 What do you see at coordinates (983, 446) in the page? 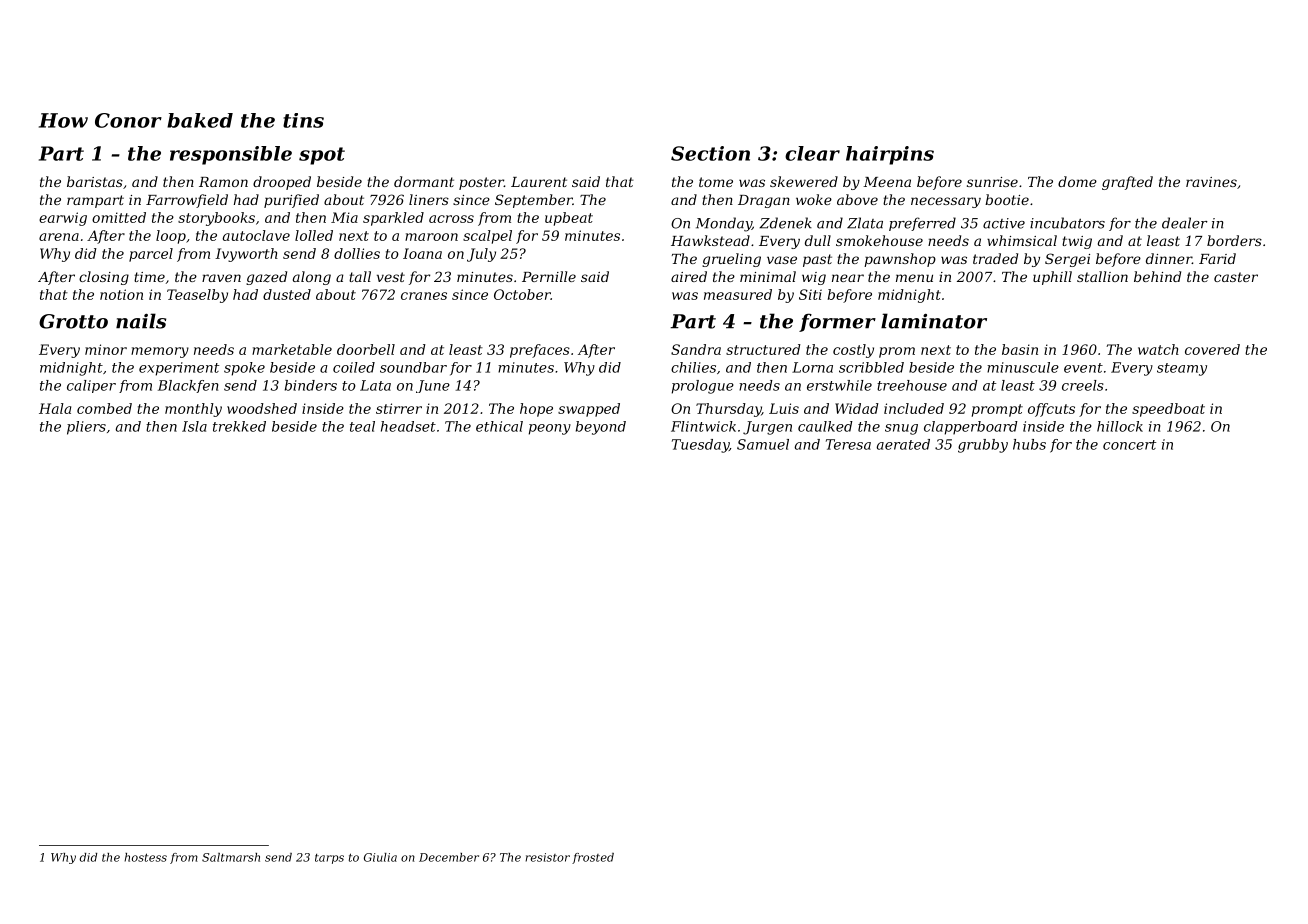
I see `grubby` at bounding box center [983, 446].
